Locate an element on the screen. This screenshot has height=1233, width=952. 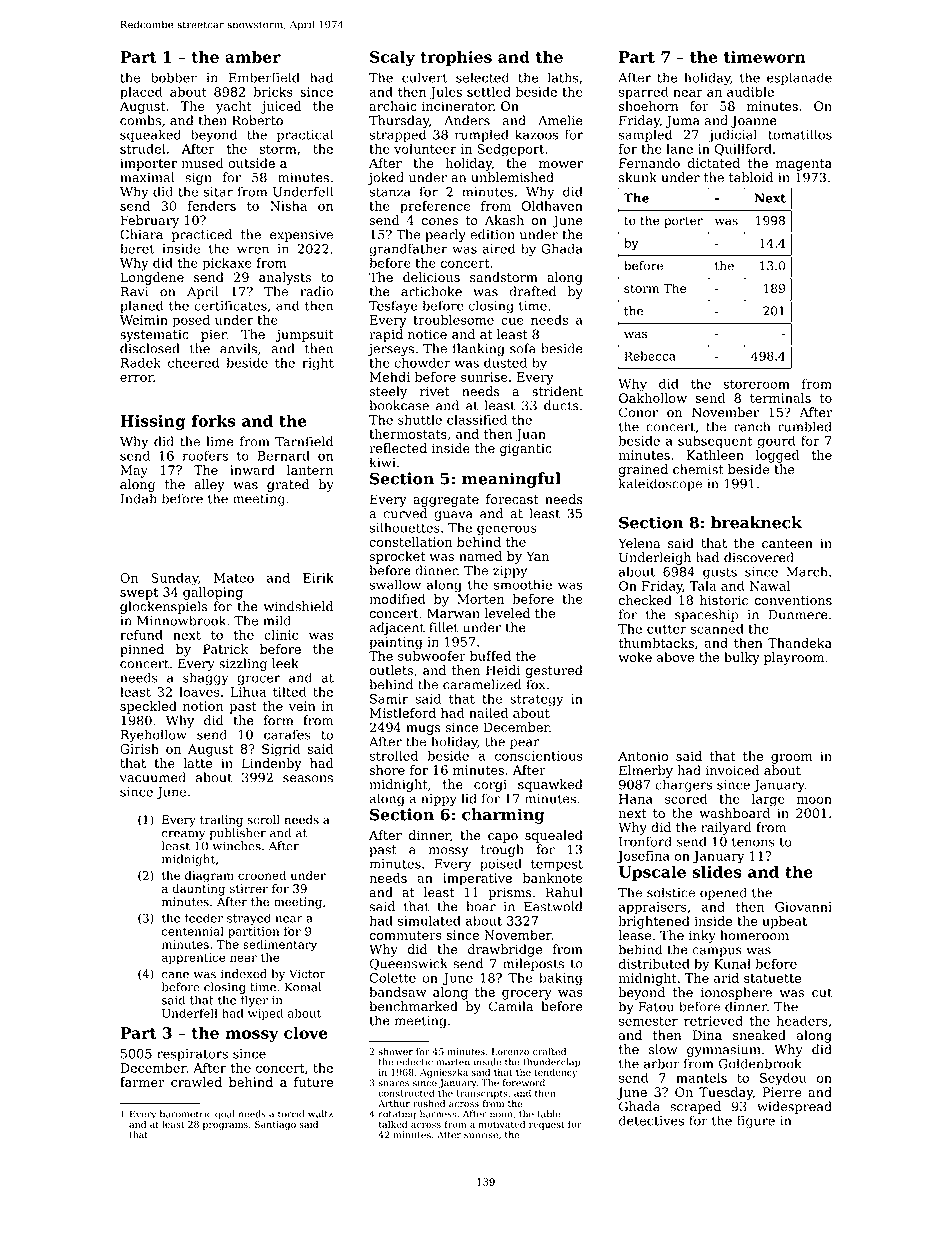
Santiago is located at coordinates (275, 1125).
